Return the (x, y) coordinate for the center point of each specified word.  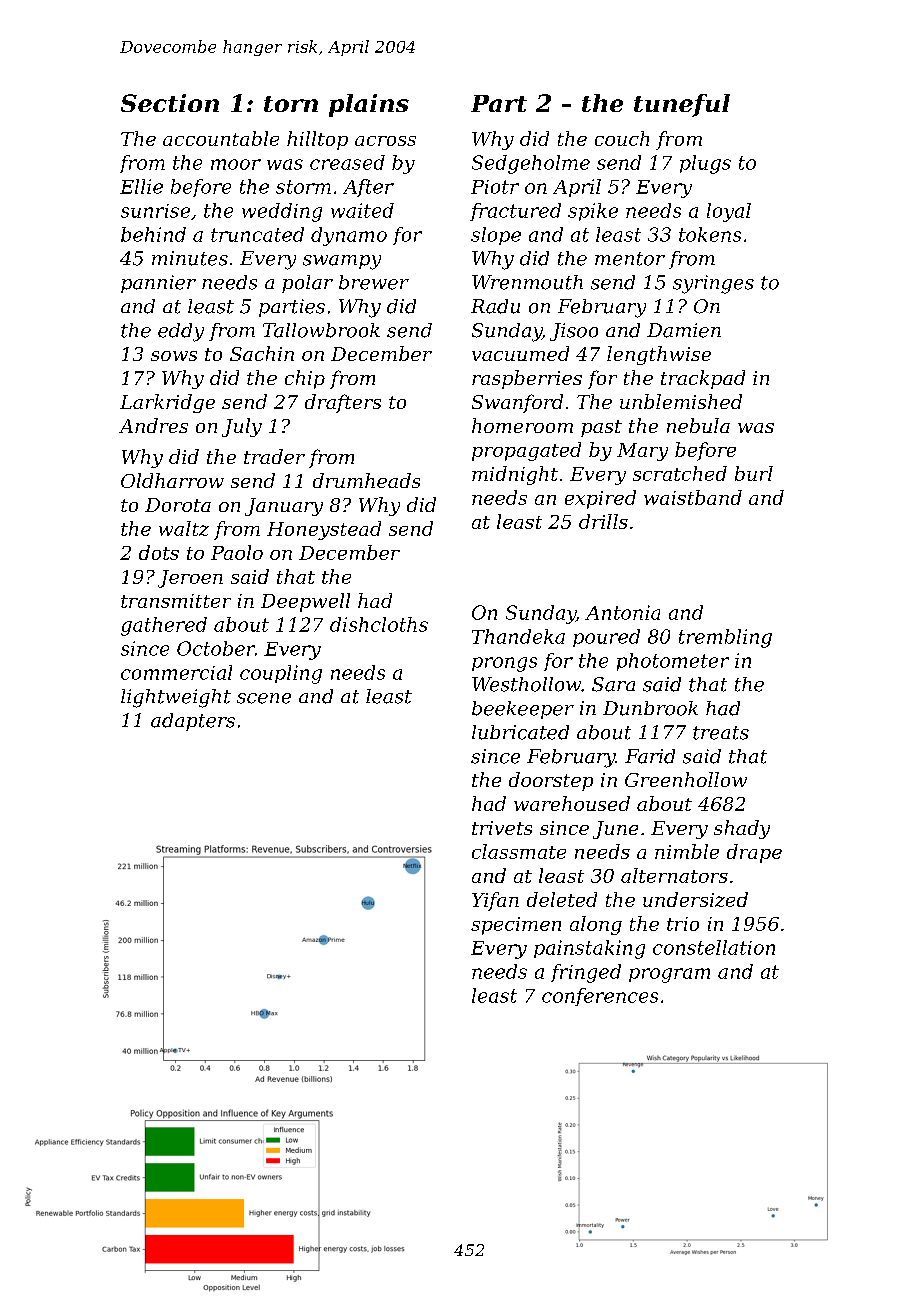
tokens (710, 234)
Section (170, 103)
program (669, 975)
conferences (600, 997)
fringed (586, 973)
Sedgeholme (531, 164)
